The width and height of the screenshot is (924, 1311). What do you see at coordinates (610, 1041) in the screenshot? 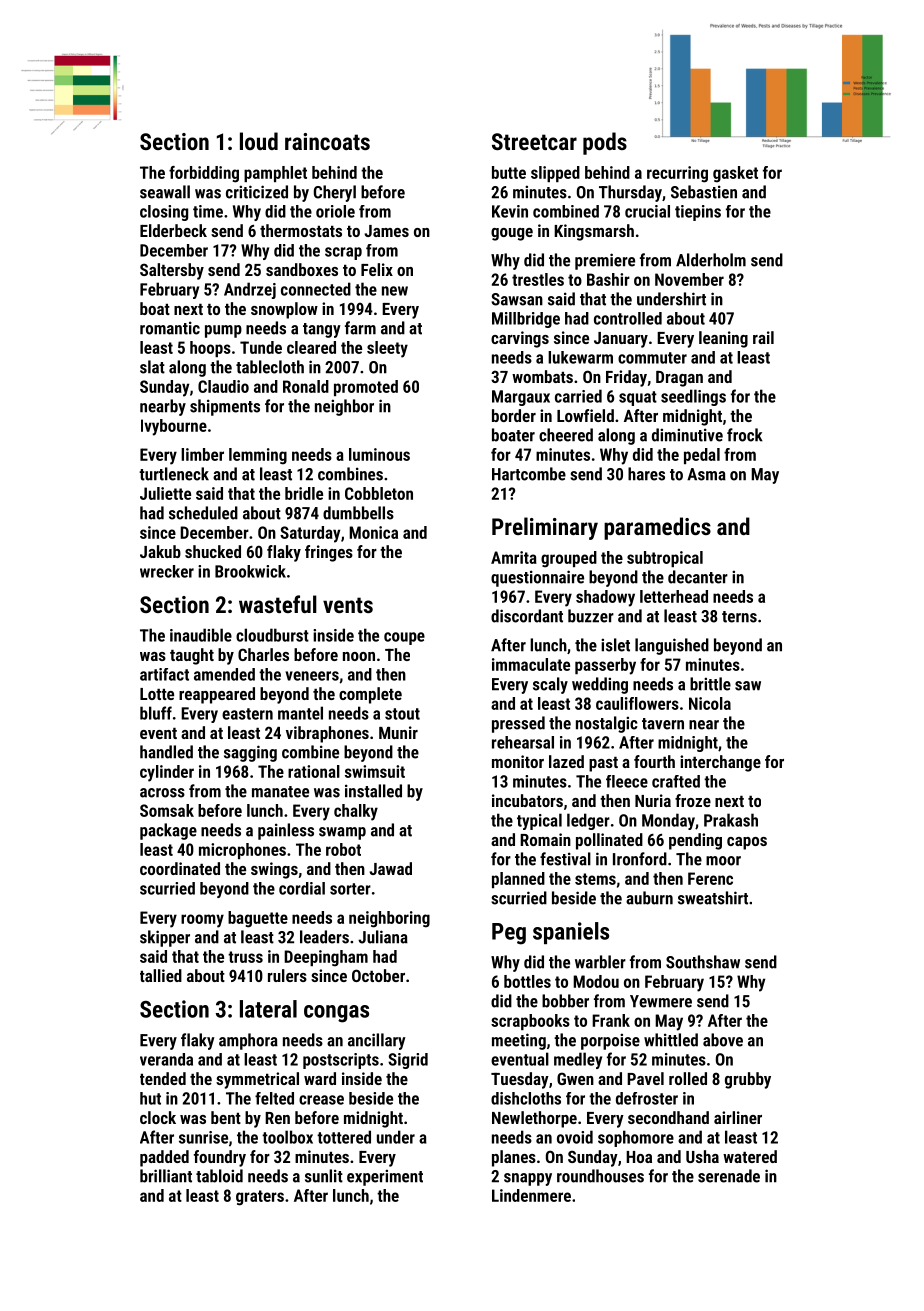
I see `porpoise` at bounding box center [610, 1041].
